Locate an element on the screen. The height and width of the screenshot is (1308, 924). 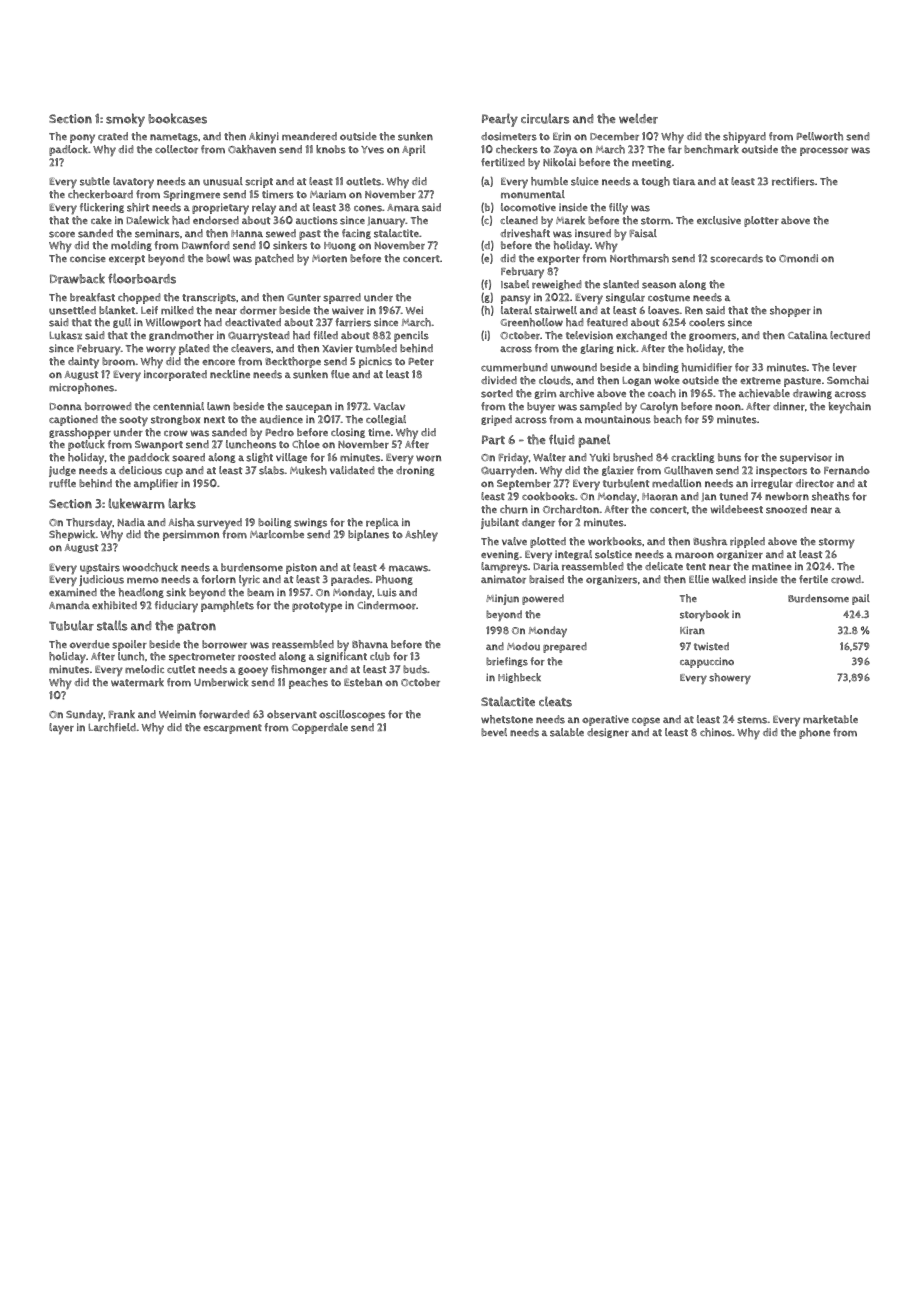
Copperdale is located at coordinates (320, 728).
